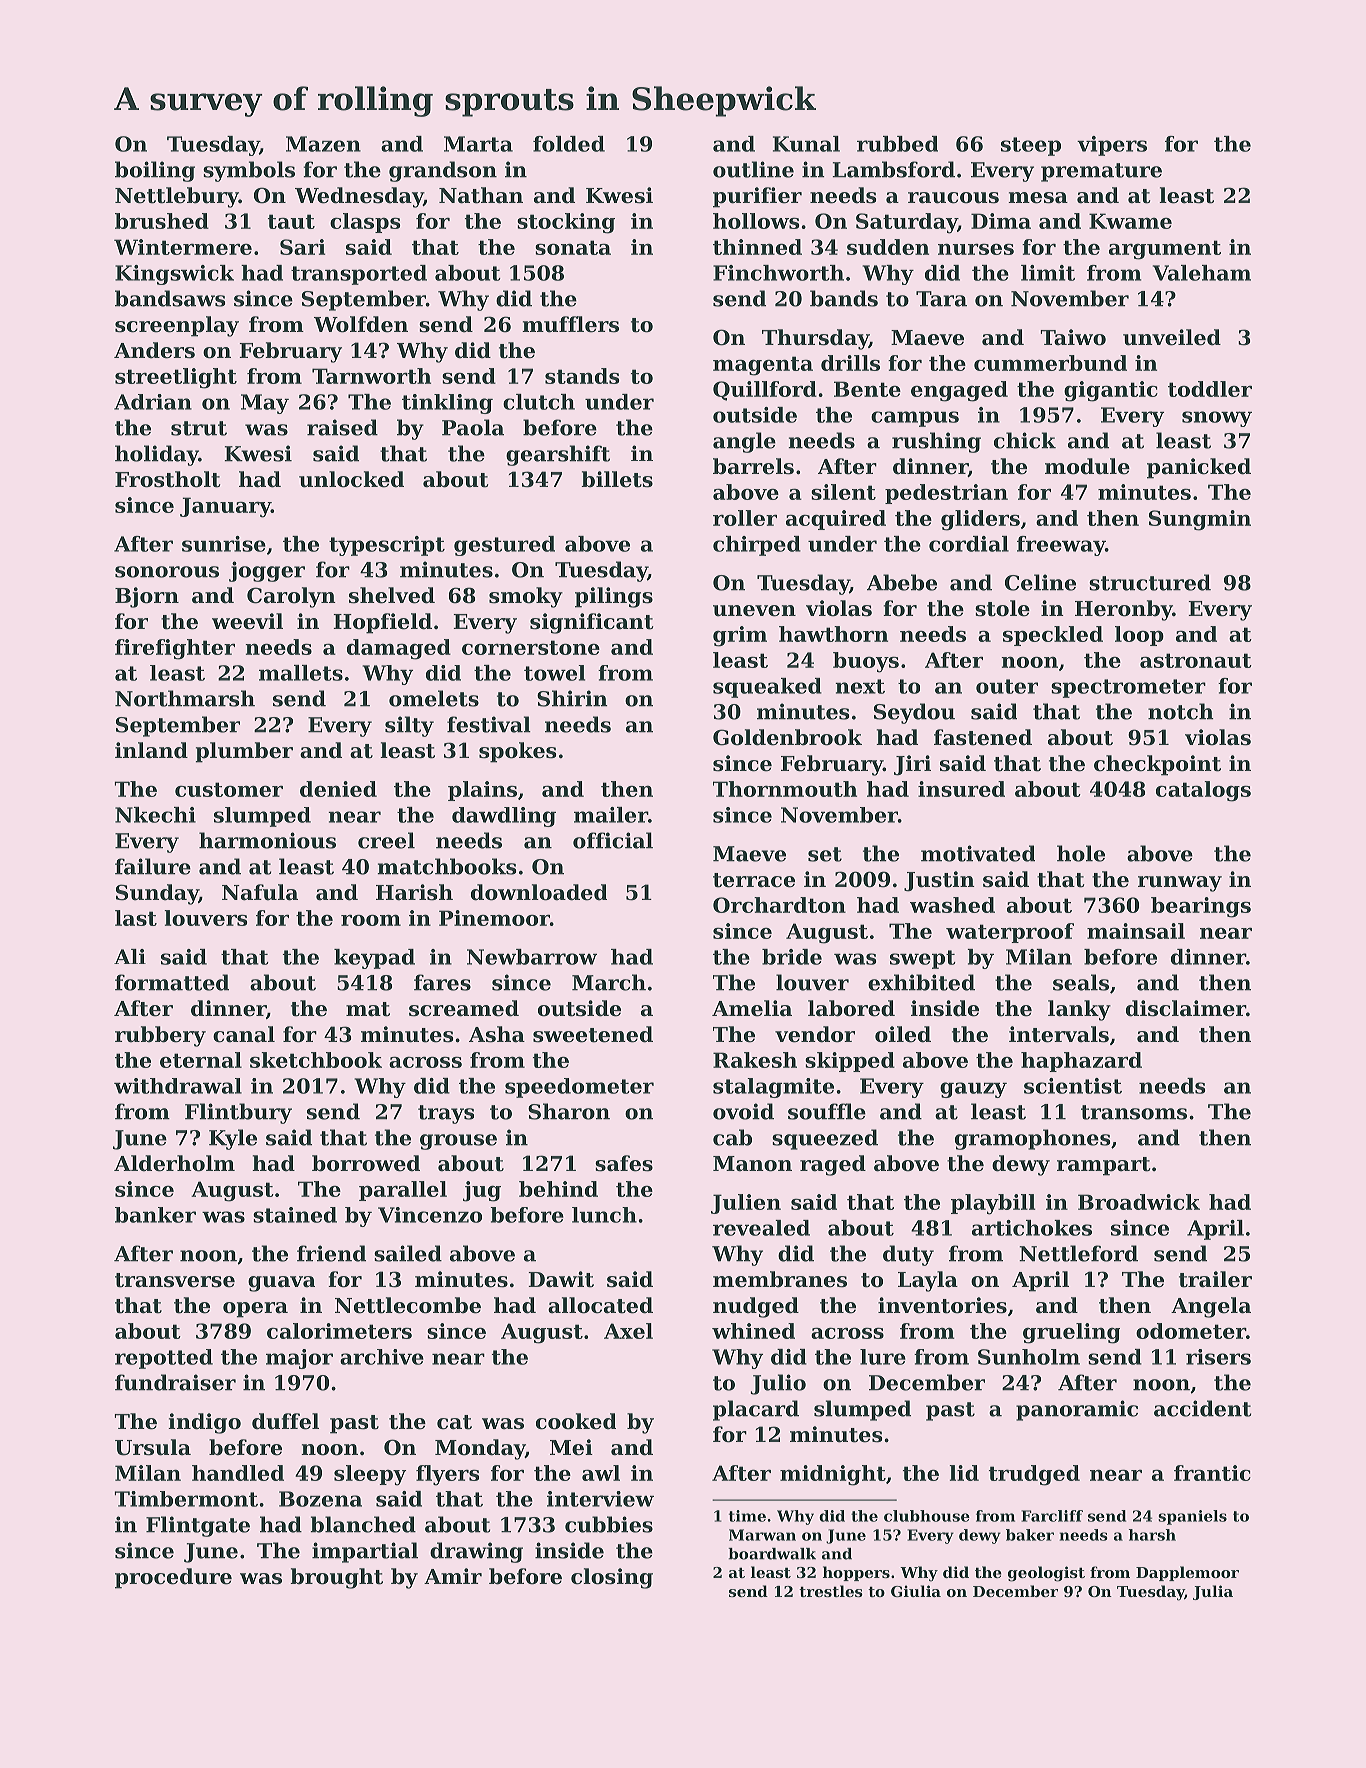  I want to click on toddler, so click(1210, 389).
